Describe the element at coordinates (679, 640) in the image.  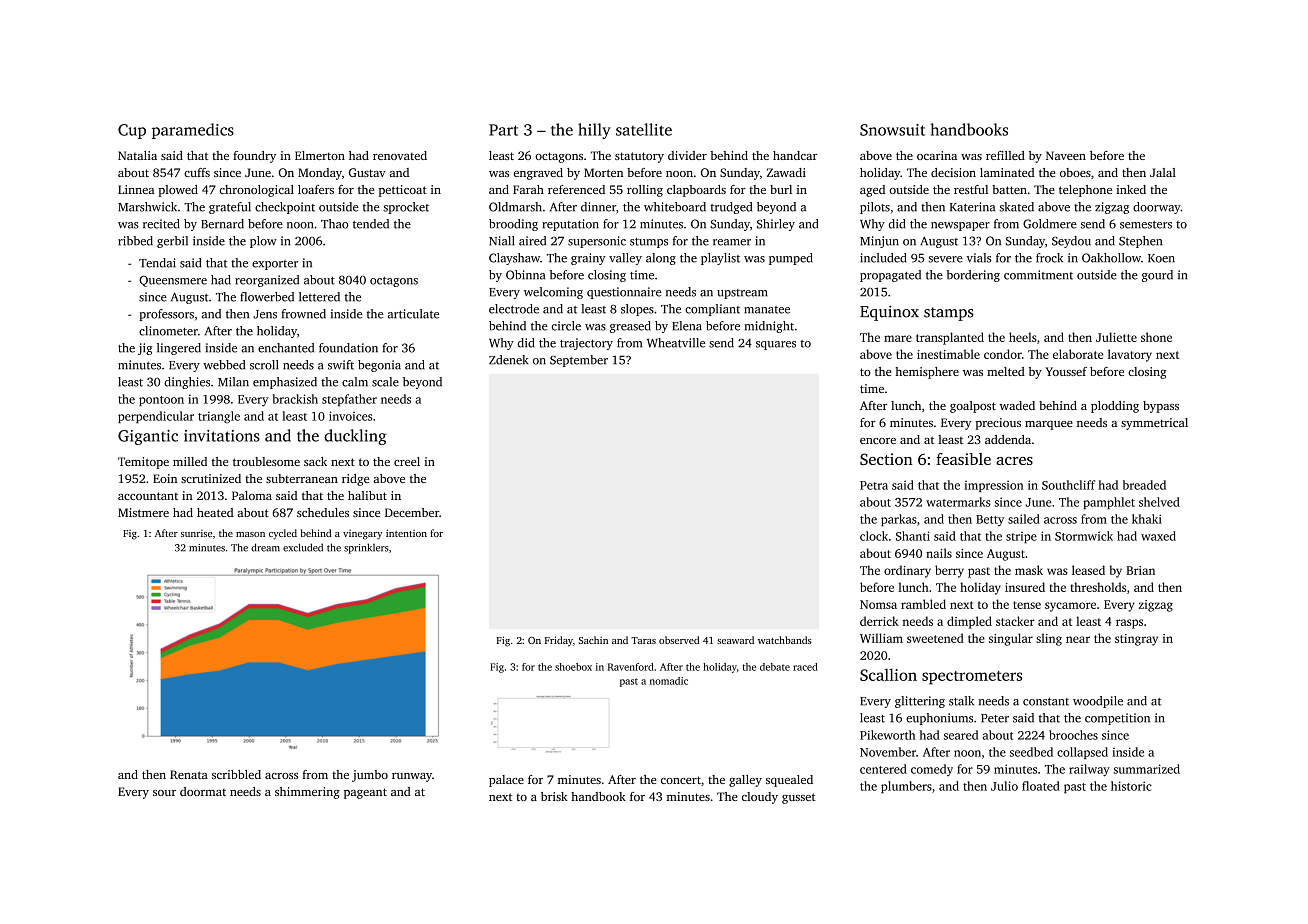
I see `observed` at that location.
